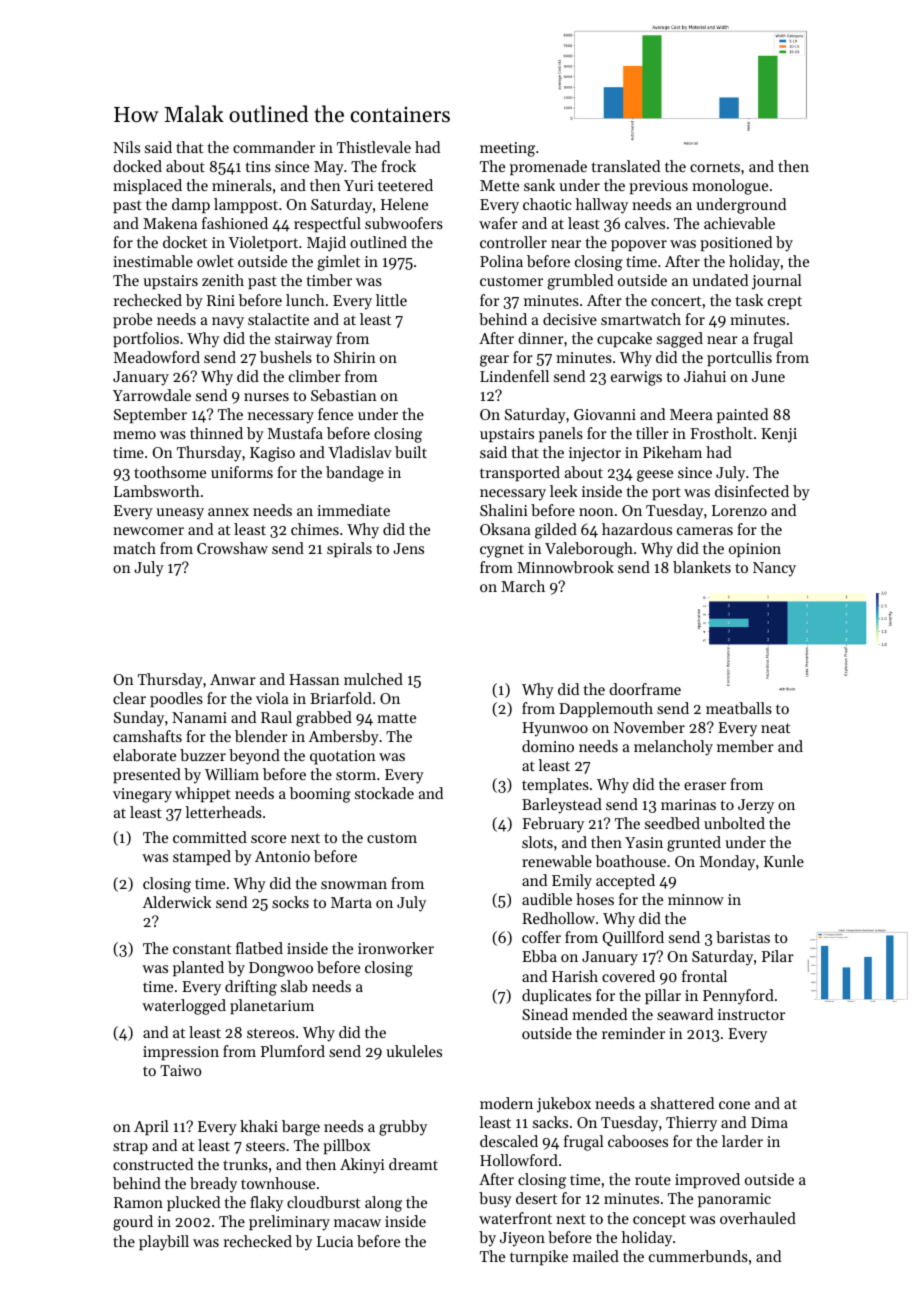  Describe the element at coordinates (589, 550) in the screenshot. I see `Valeborough` at that location.
